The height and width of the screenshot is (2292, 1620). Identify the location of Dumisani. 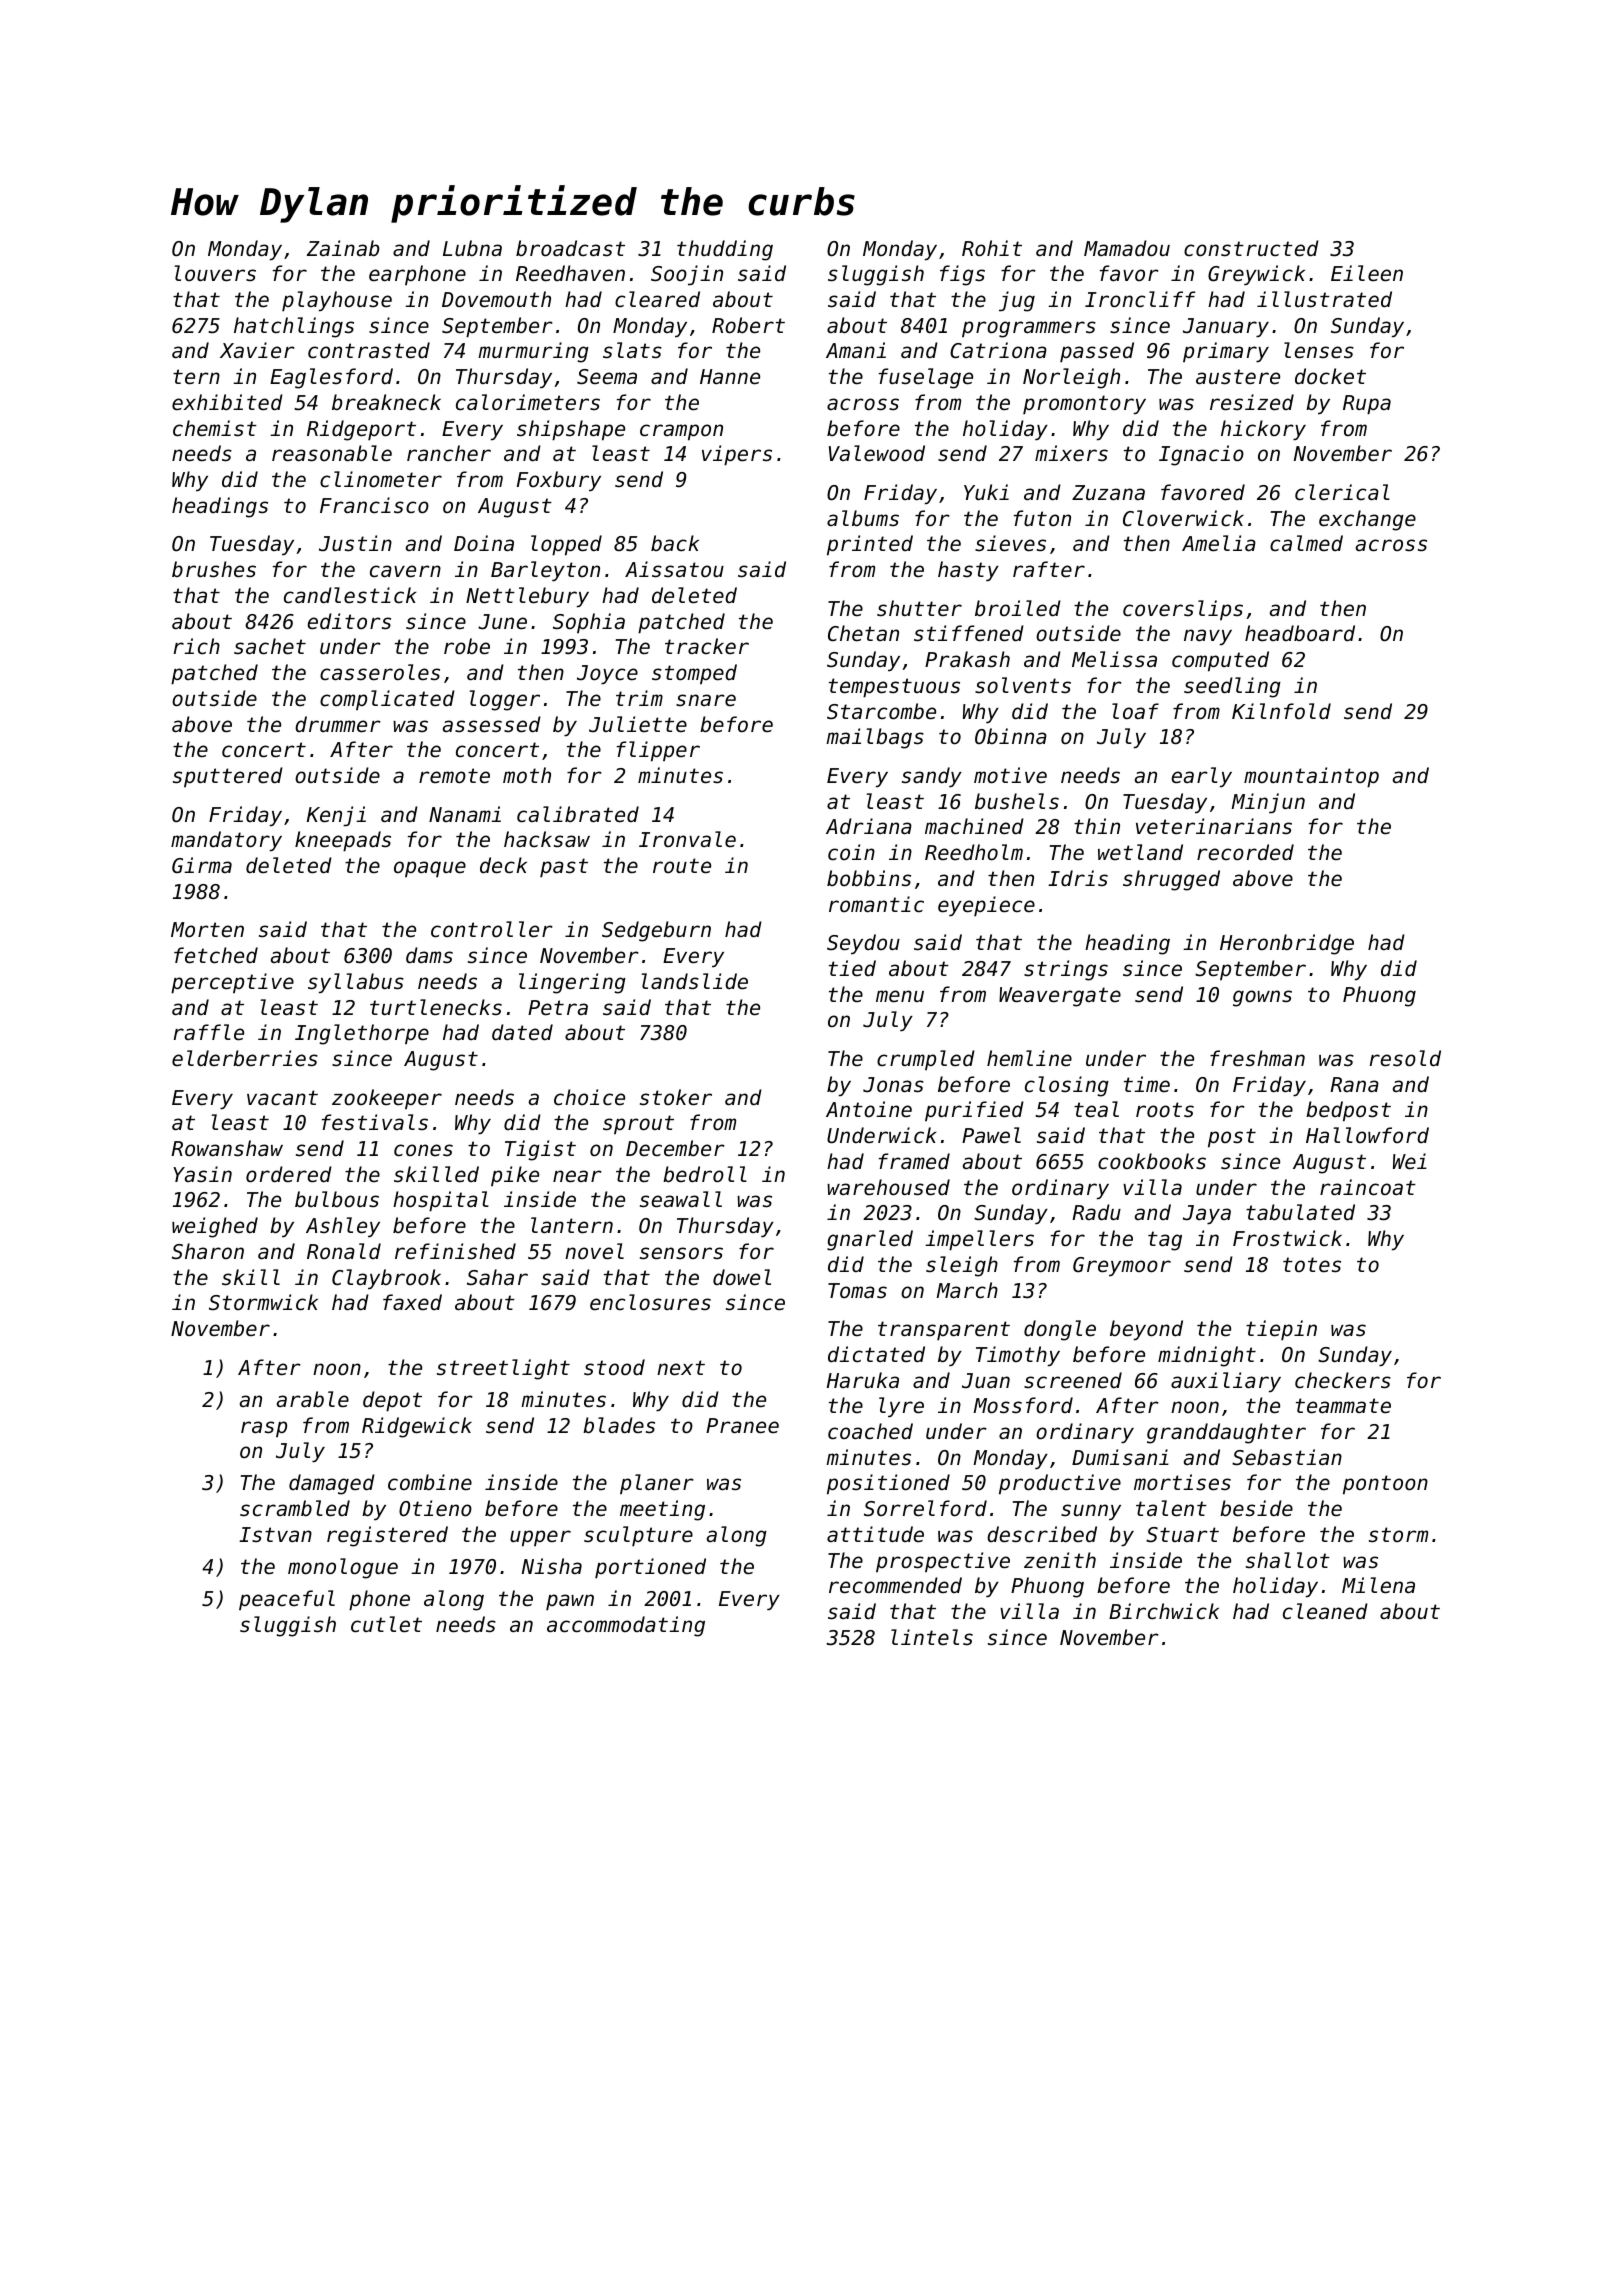
(1120, 1457).
